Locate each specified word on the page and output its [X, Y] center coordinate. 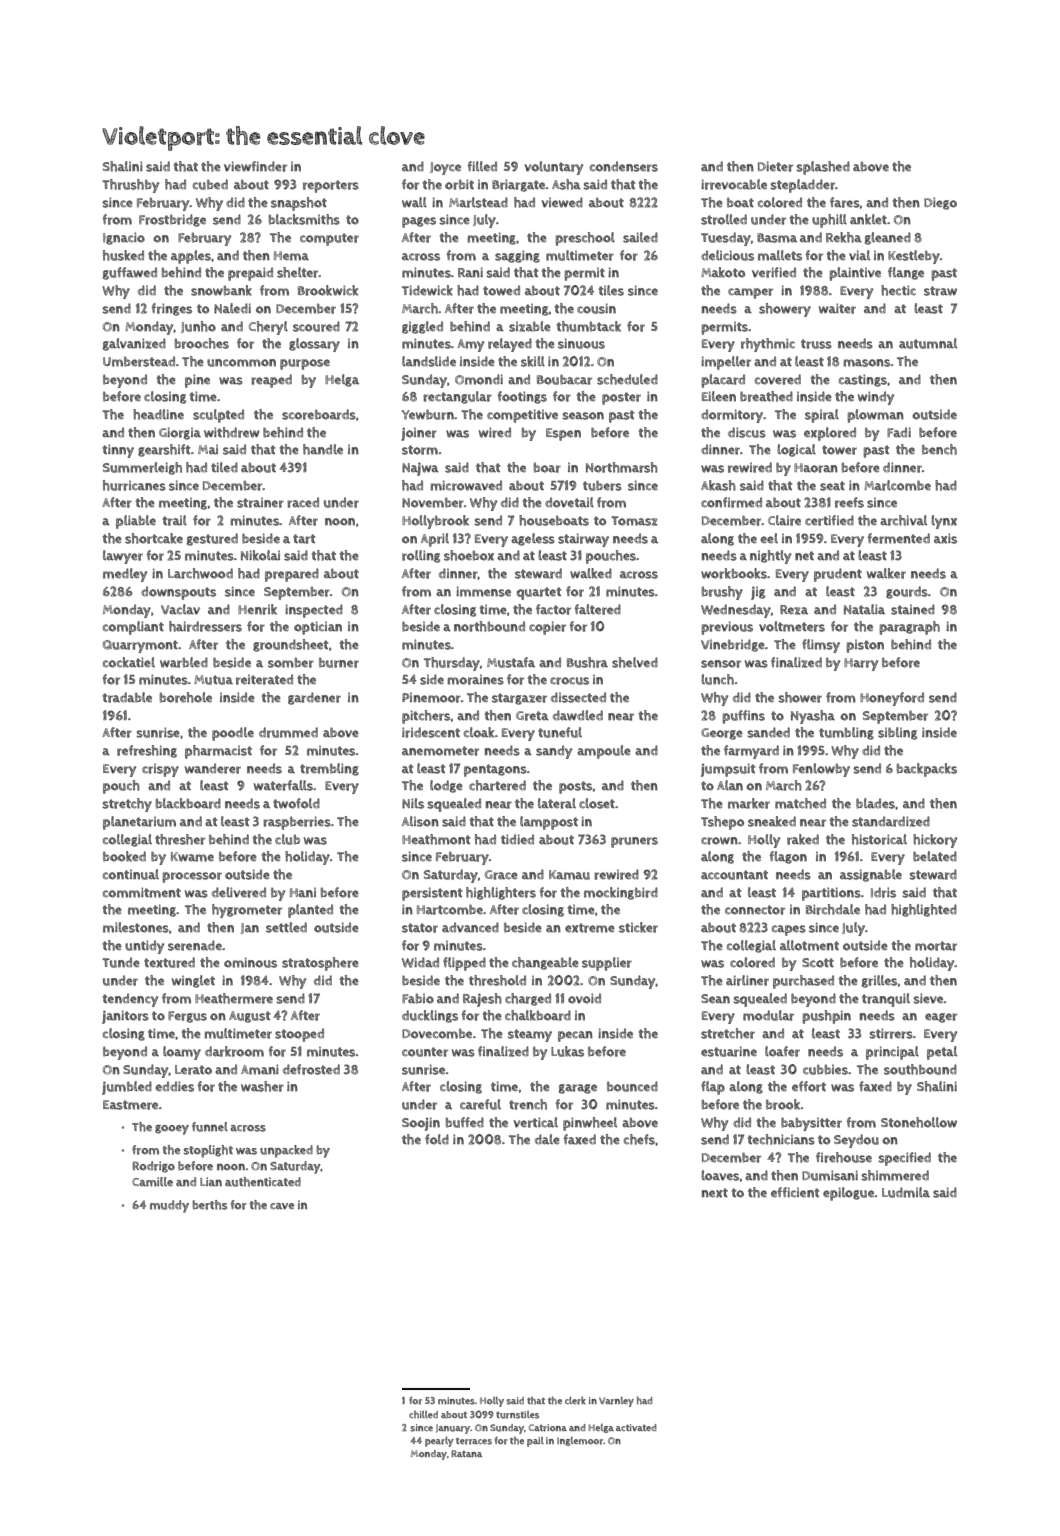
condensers [624, 166]
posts [575, 787]
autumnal [928, 343]
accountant [734, 875]
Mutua [213, 680]
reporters [331, 186]
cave [282, 1206]
